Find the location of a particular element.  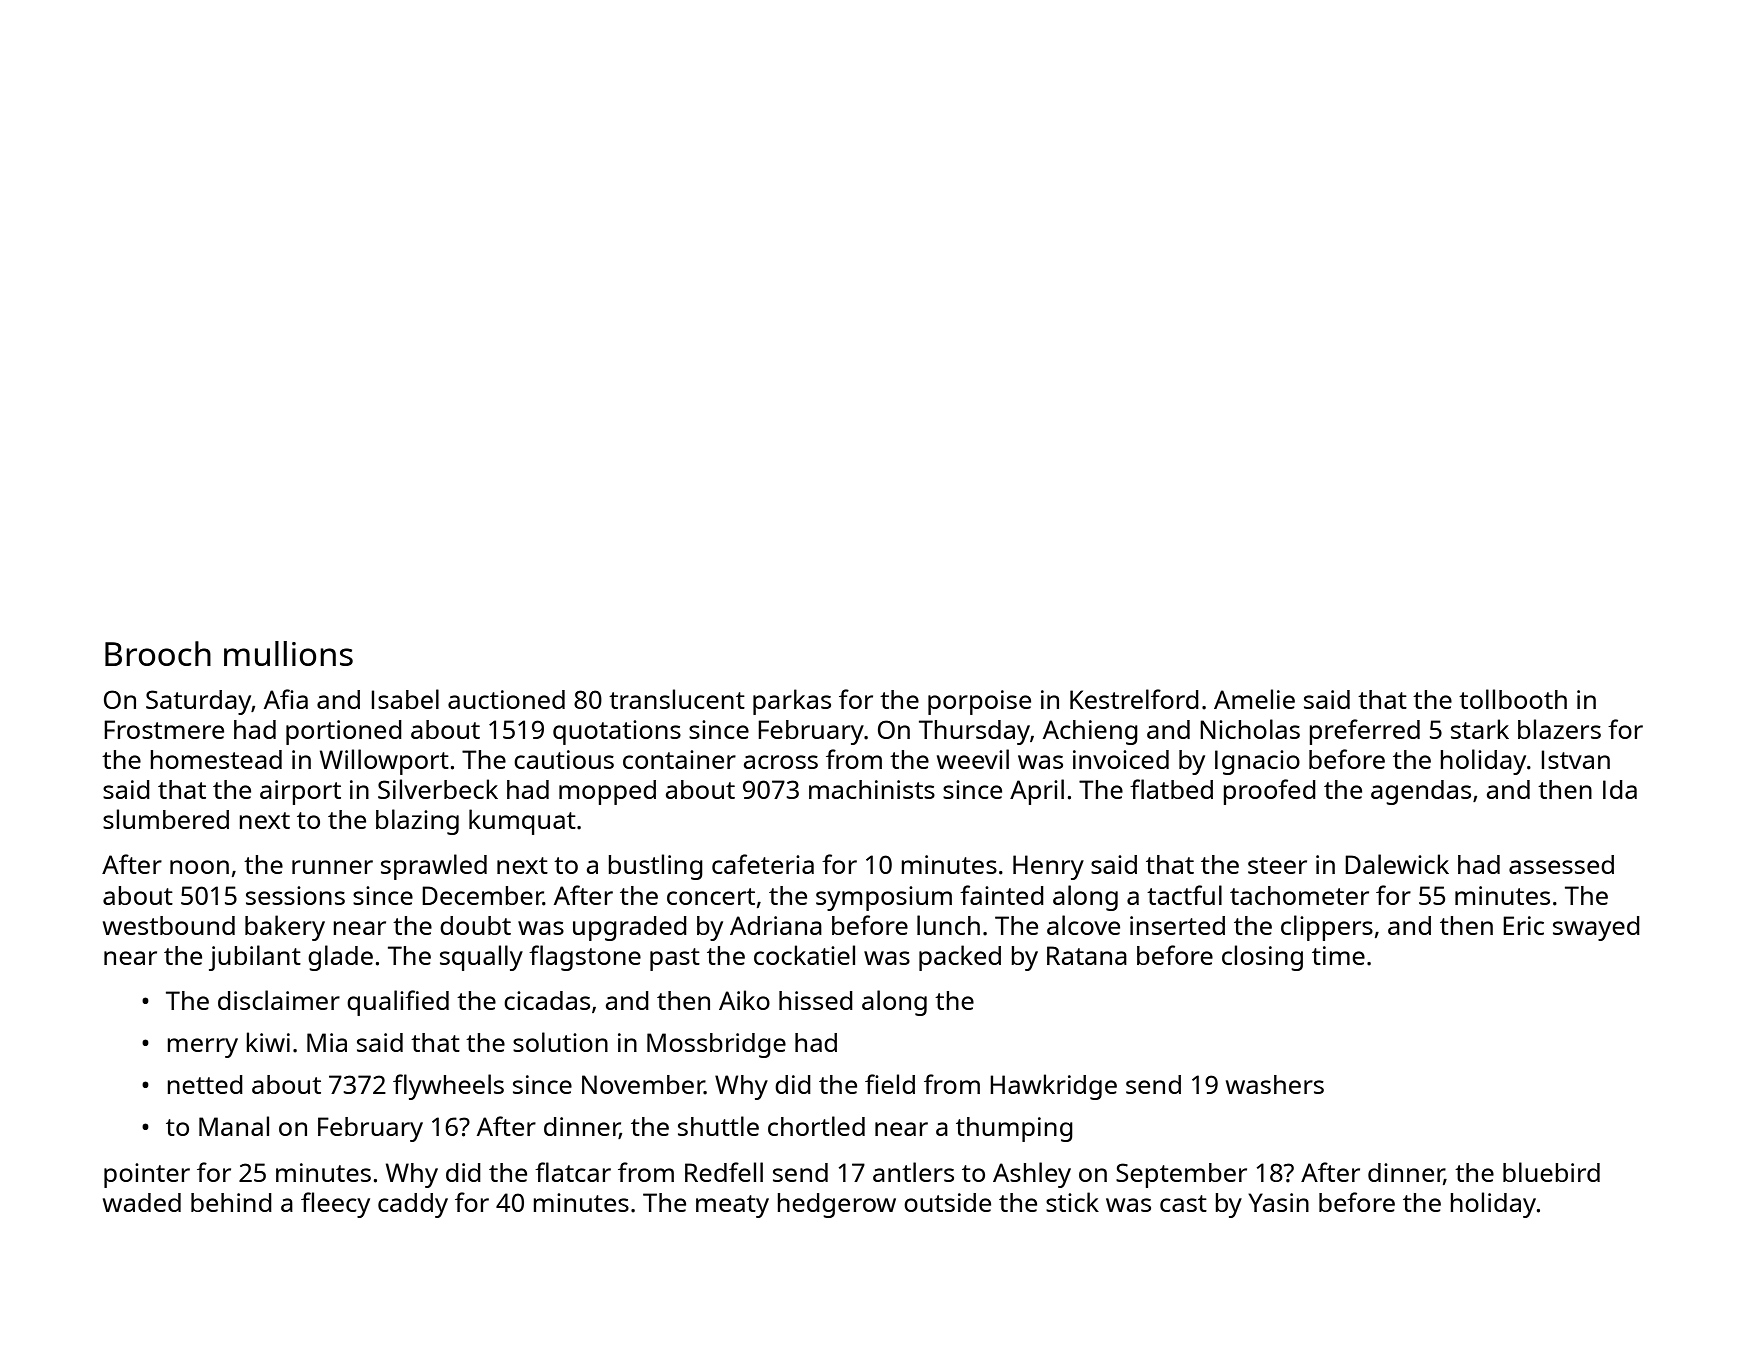

Brooch is located at coordinates (158, 653).
